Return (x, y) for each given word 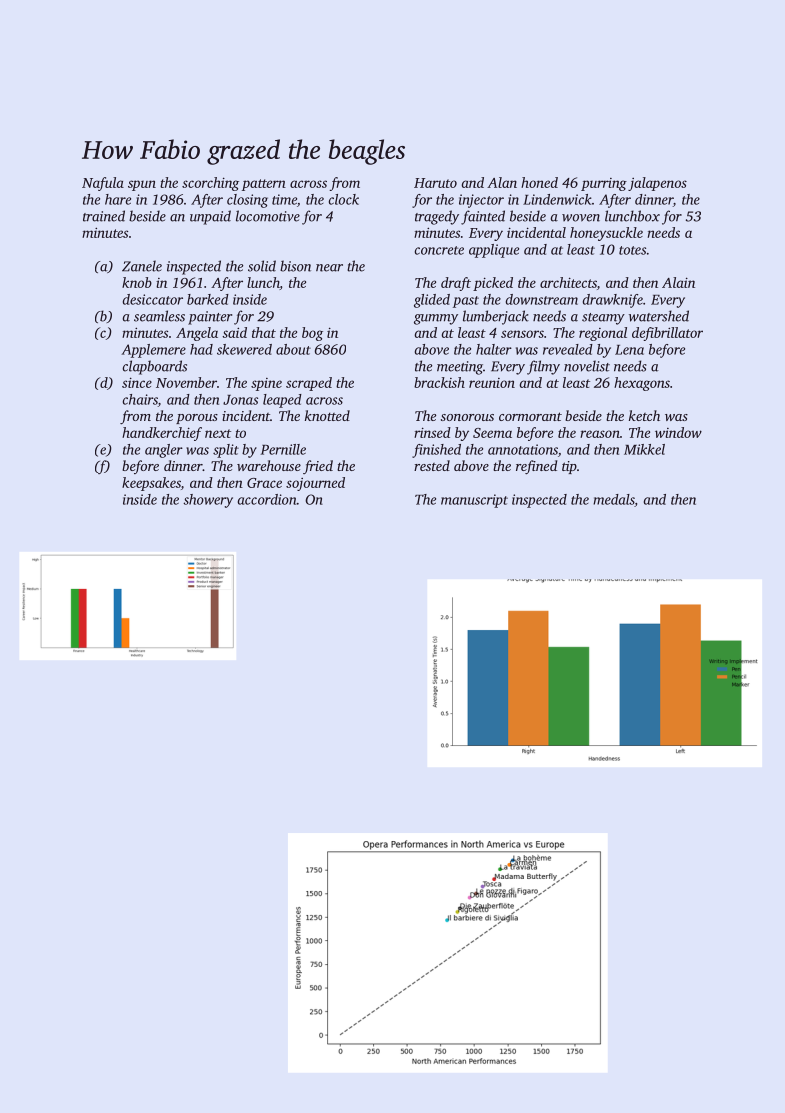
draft (456, 284)
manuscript (474, 501)
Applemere (153, 351)
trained (104, 216)
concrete (439, 250)
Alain (678, 282)
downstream (542, 299)
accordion (267, 499)
